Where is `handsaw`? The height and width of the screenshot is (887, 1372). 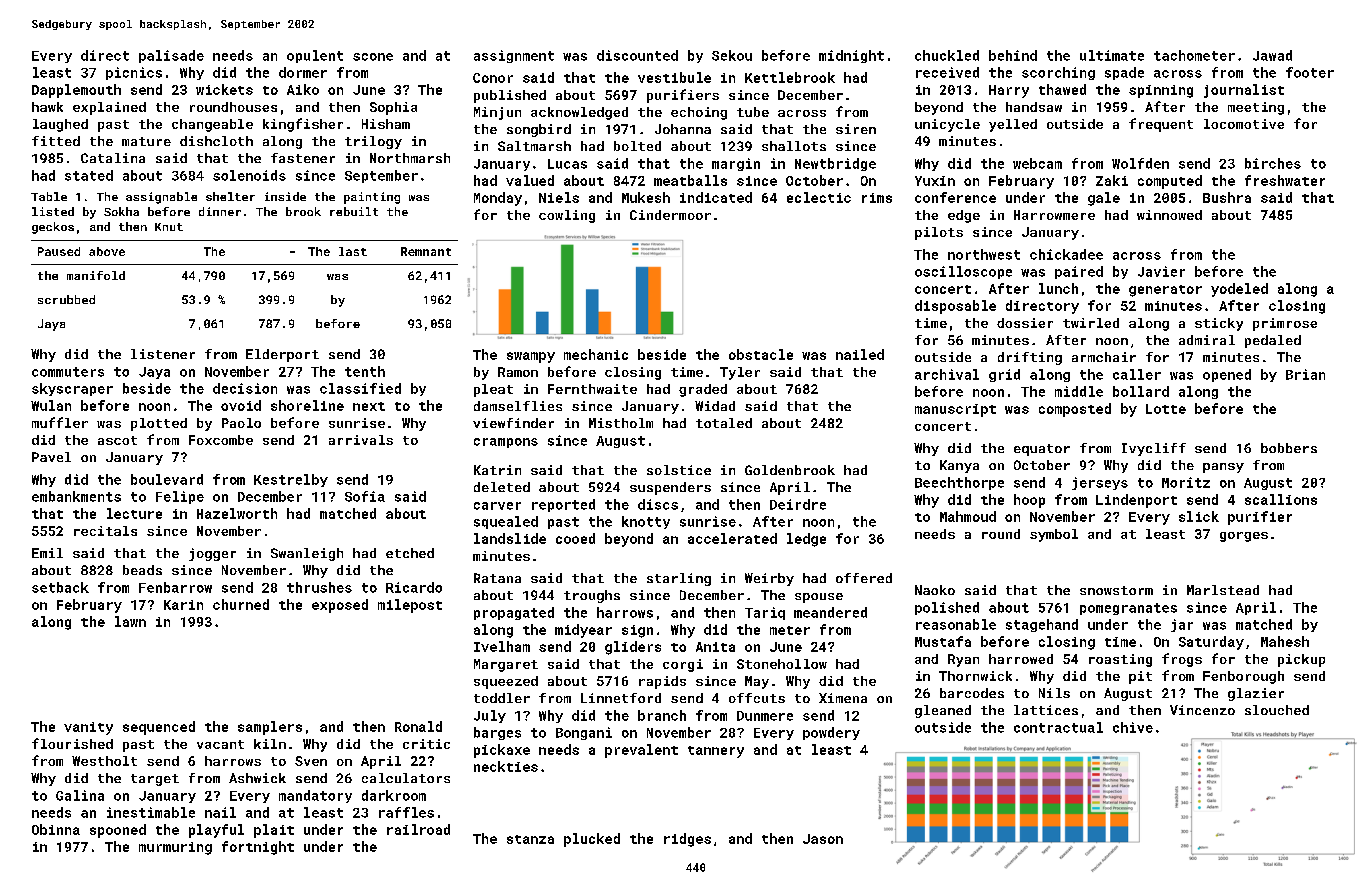
handsaw is located at coordinates (1034, 107).
